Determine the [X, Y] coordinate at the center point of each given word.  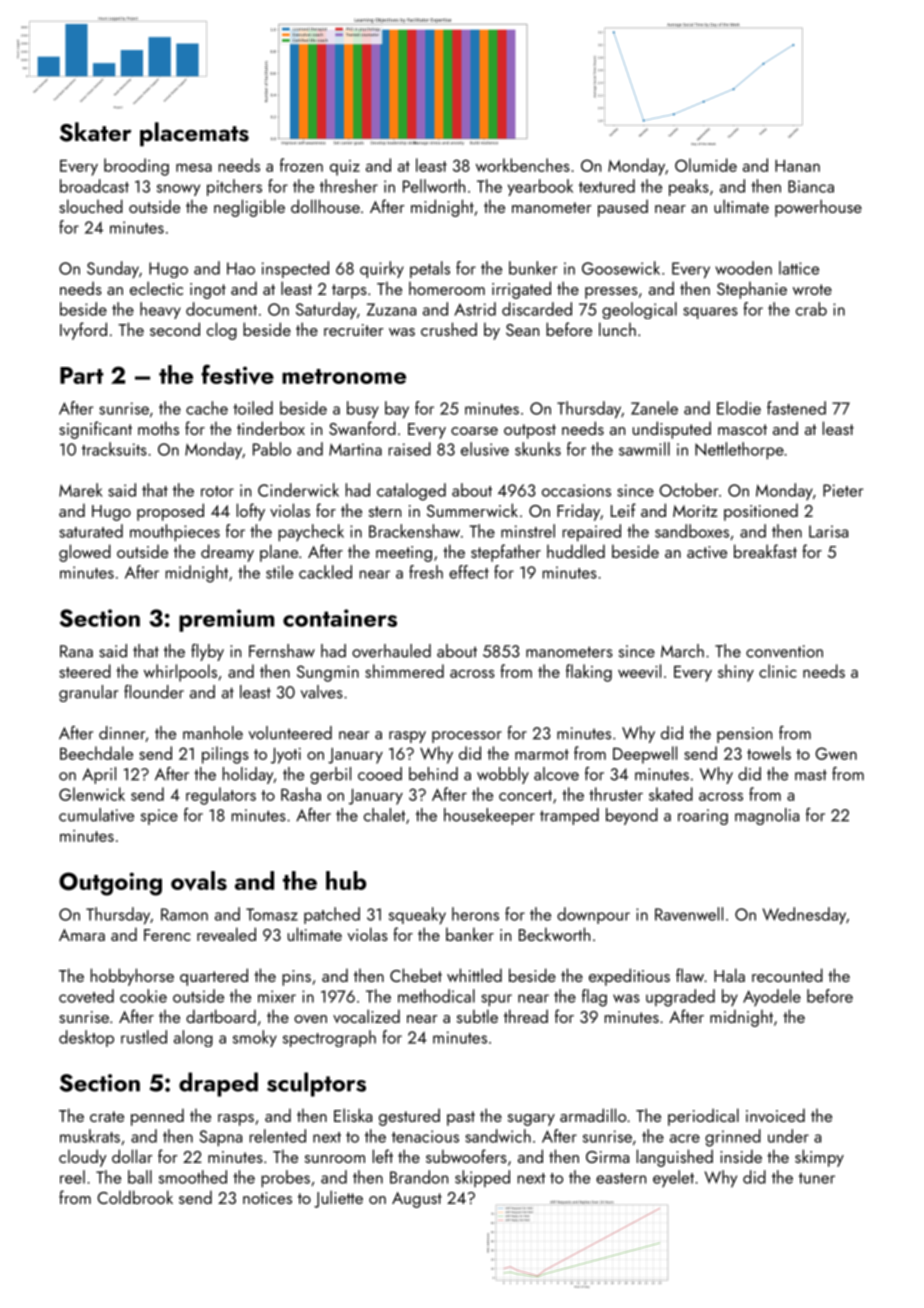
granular [88, 693]
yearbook [540, 187]
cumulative [96, 815]
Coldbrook [135, 1197]
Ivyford [83, 331]
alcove [556, 774]
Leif [623, 510]
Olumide [706, 165]
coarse [474, 431]
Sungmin [328, 673]
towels [769, 753]
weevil [639, 671]
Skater [95, 132]
